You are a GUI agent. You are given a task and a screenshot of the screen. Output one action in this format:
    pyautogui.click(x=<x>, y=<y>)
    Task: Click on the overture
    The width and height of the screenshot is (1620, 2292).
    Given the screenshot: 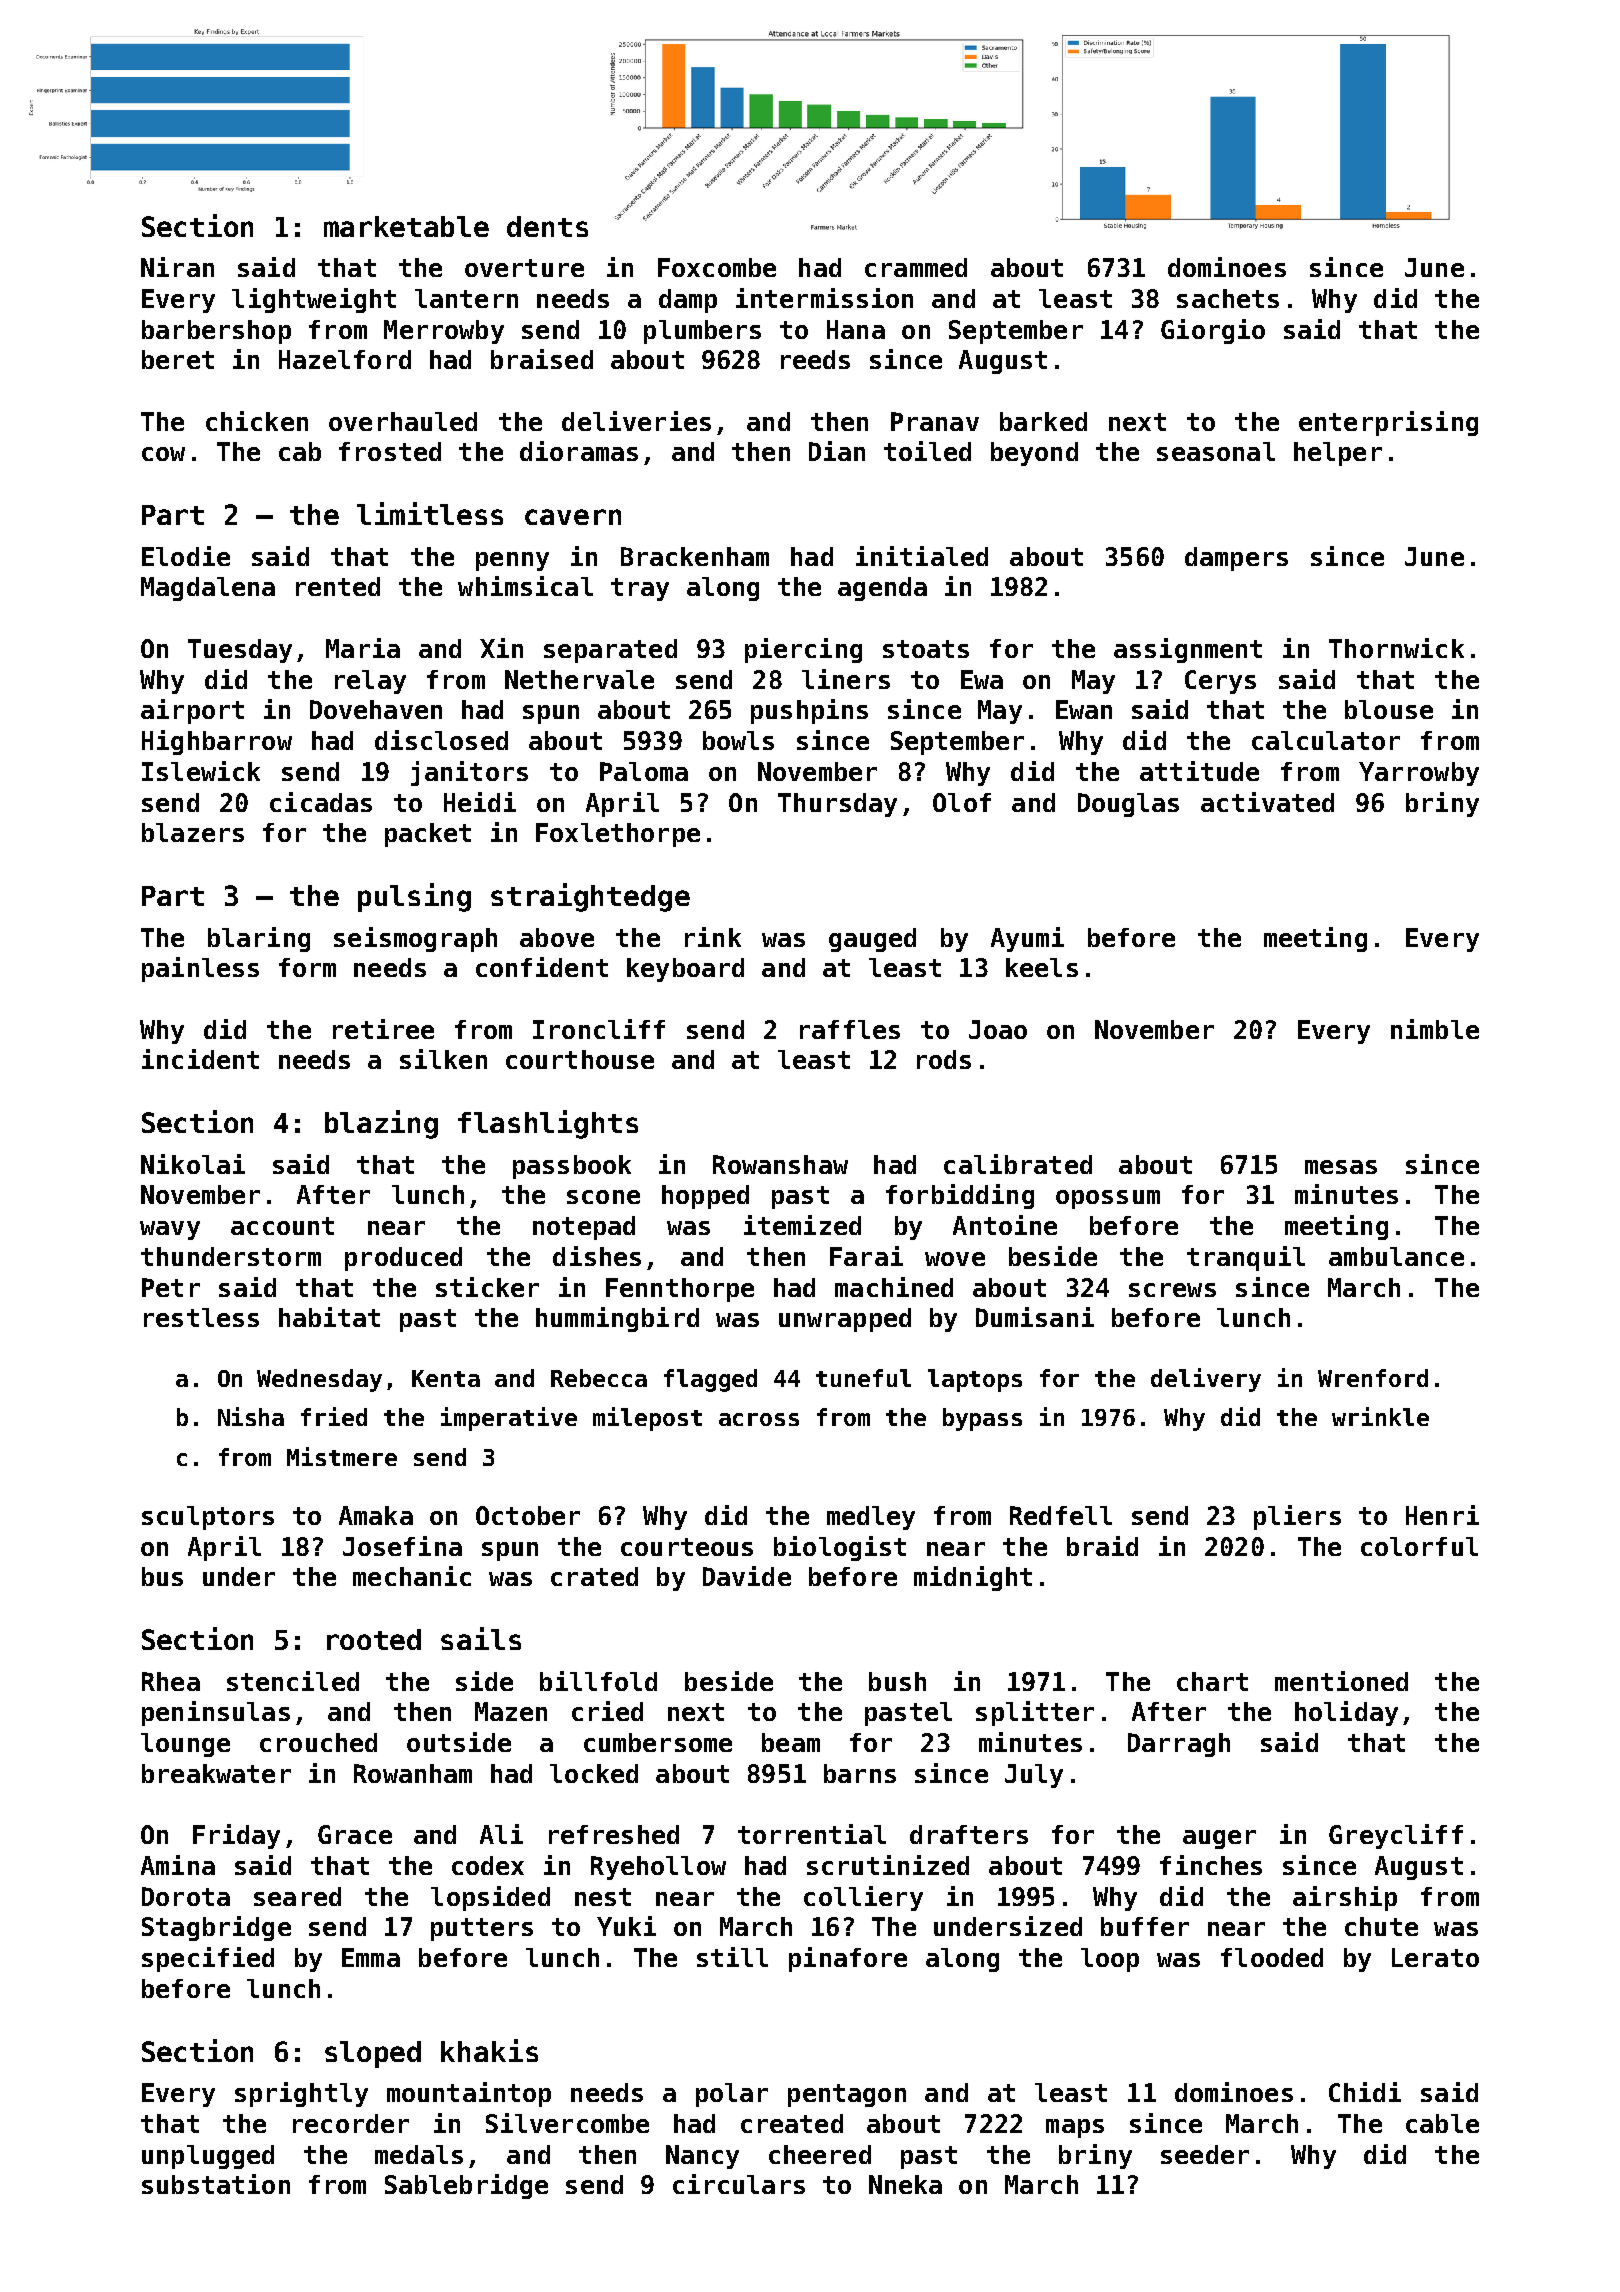 What is the action you would take?
    pyautogui.click(x=524, y=268)
